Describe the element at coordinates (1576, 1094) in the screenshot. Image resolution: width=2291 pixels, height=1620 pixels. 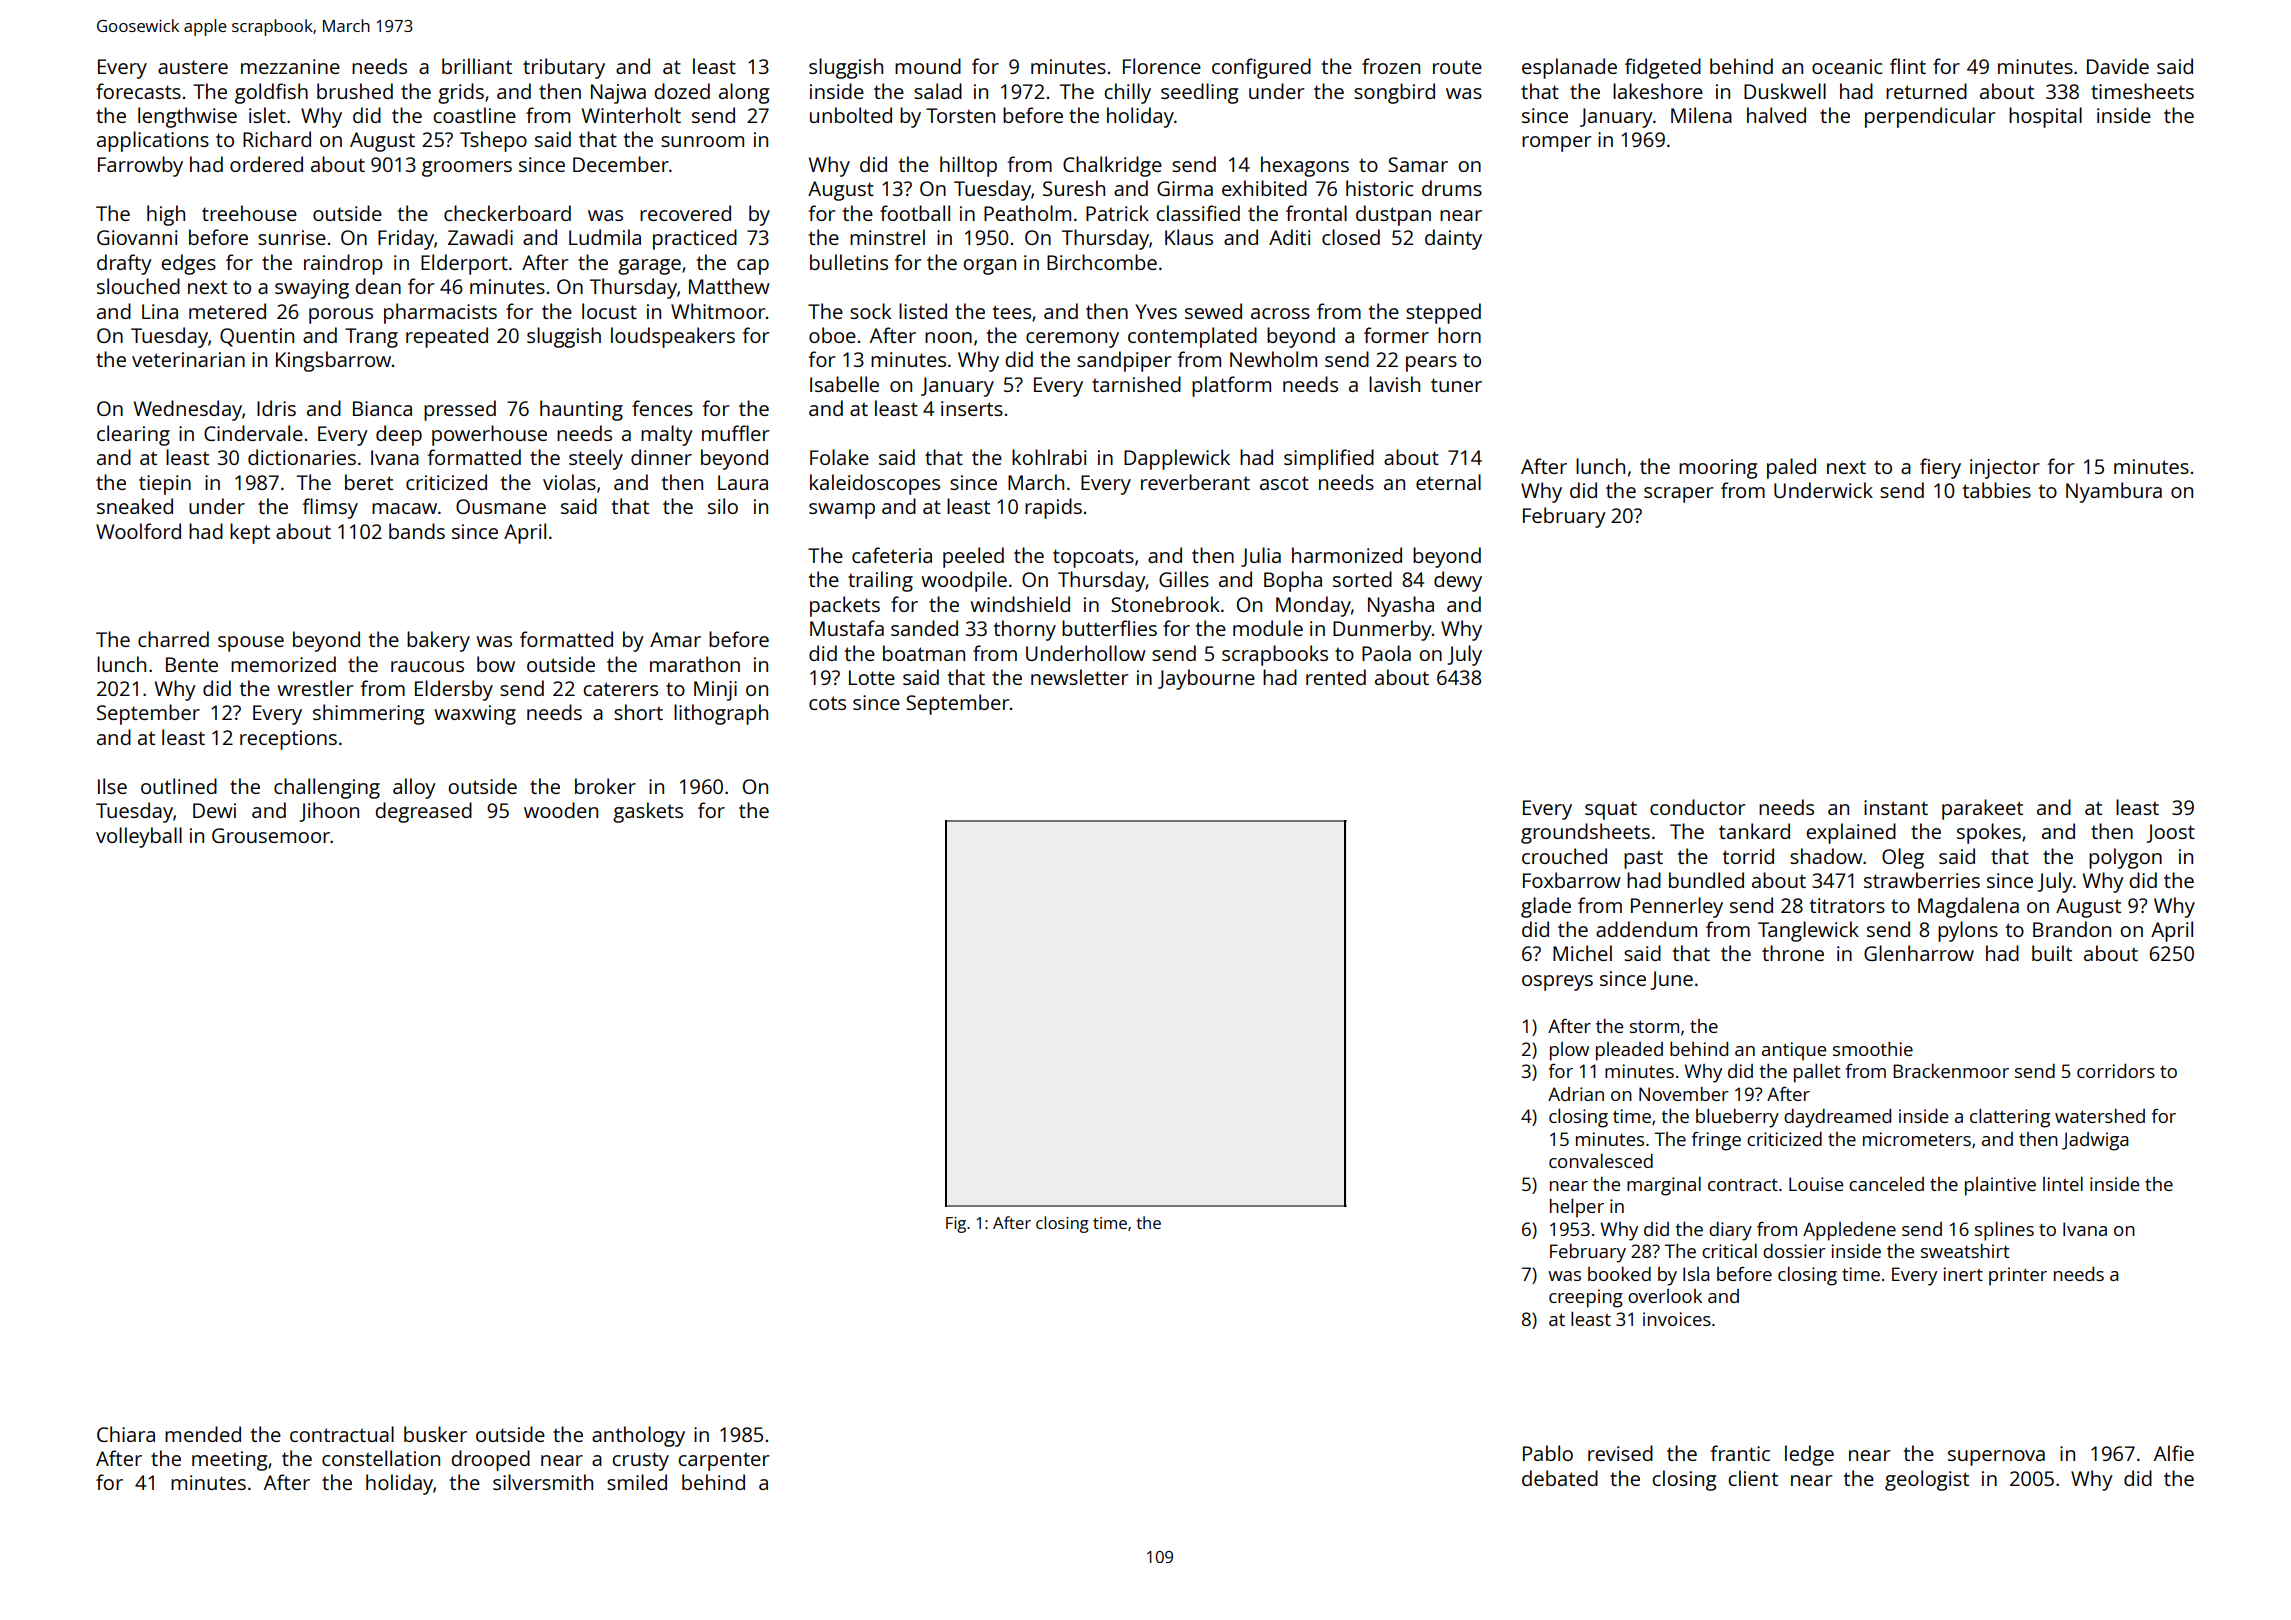
I see `Adrian` at that location.
